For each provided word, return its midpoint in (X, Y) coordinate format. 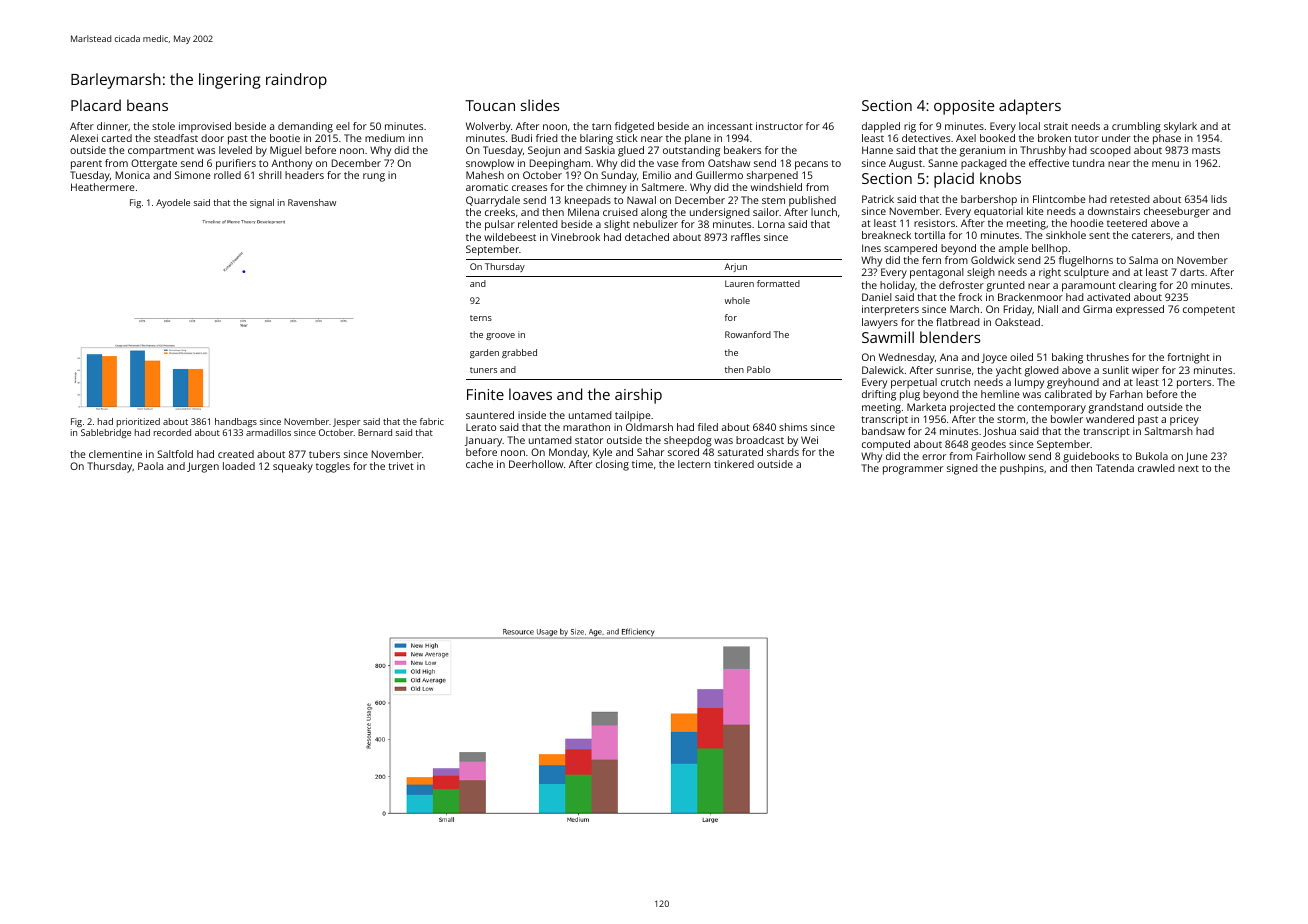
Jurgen (203, 467)
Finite (485, 394)
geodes (988, 445)
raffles (745, 237)
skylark (1180, 127)
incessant (730, 126)
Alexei (84, 138)
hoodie (1087, 223)
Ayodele (173, 203)
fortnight (1188, 358)
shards (783, 452)
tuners (483, 370)
